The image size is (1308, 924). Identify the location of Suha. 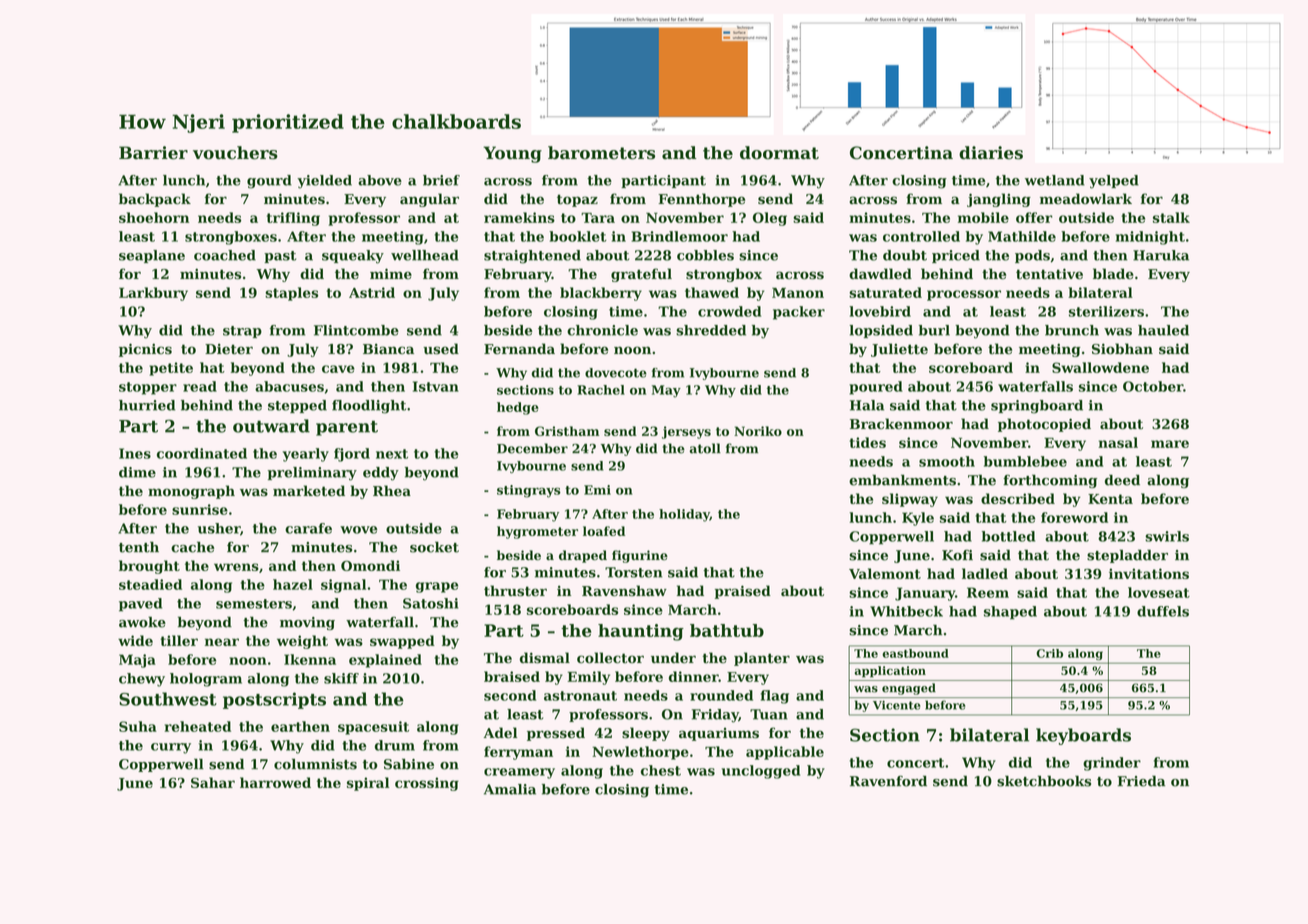
(138, 726).
